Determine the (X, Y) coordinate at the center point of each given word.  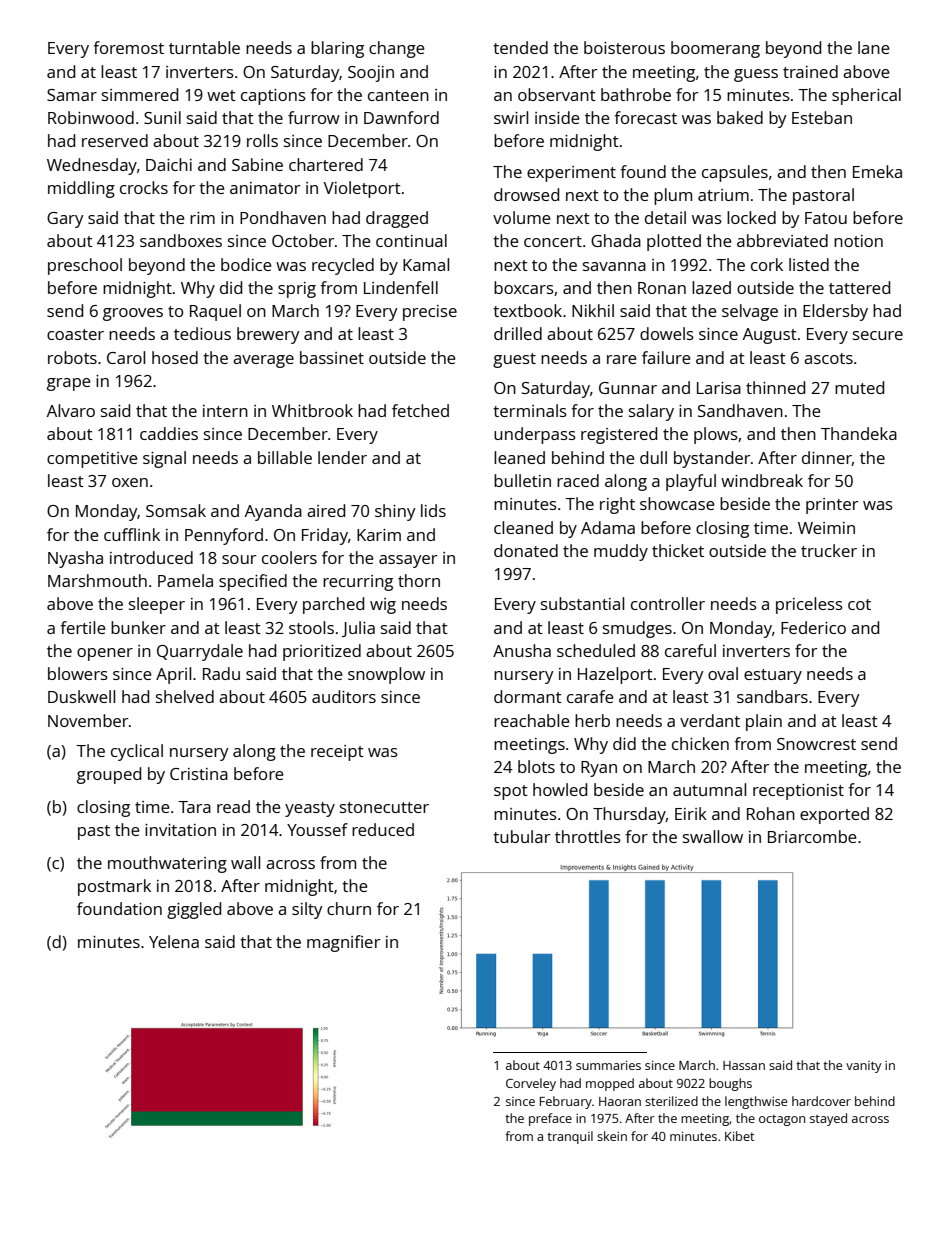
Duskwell (81, 696)
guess (756, 75)
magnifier (344, 943)
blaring (337, 49)
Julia (358, 629)
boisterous (624, 47)
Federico (813, 627)
